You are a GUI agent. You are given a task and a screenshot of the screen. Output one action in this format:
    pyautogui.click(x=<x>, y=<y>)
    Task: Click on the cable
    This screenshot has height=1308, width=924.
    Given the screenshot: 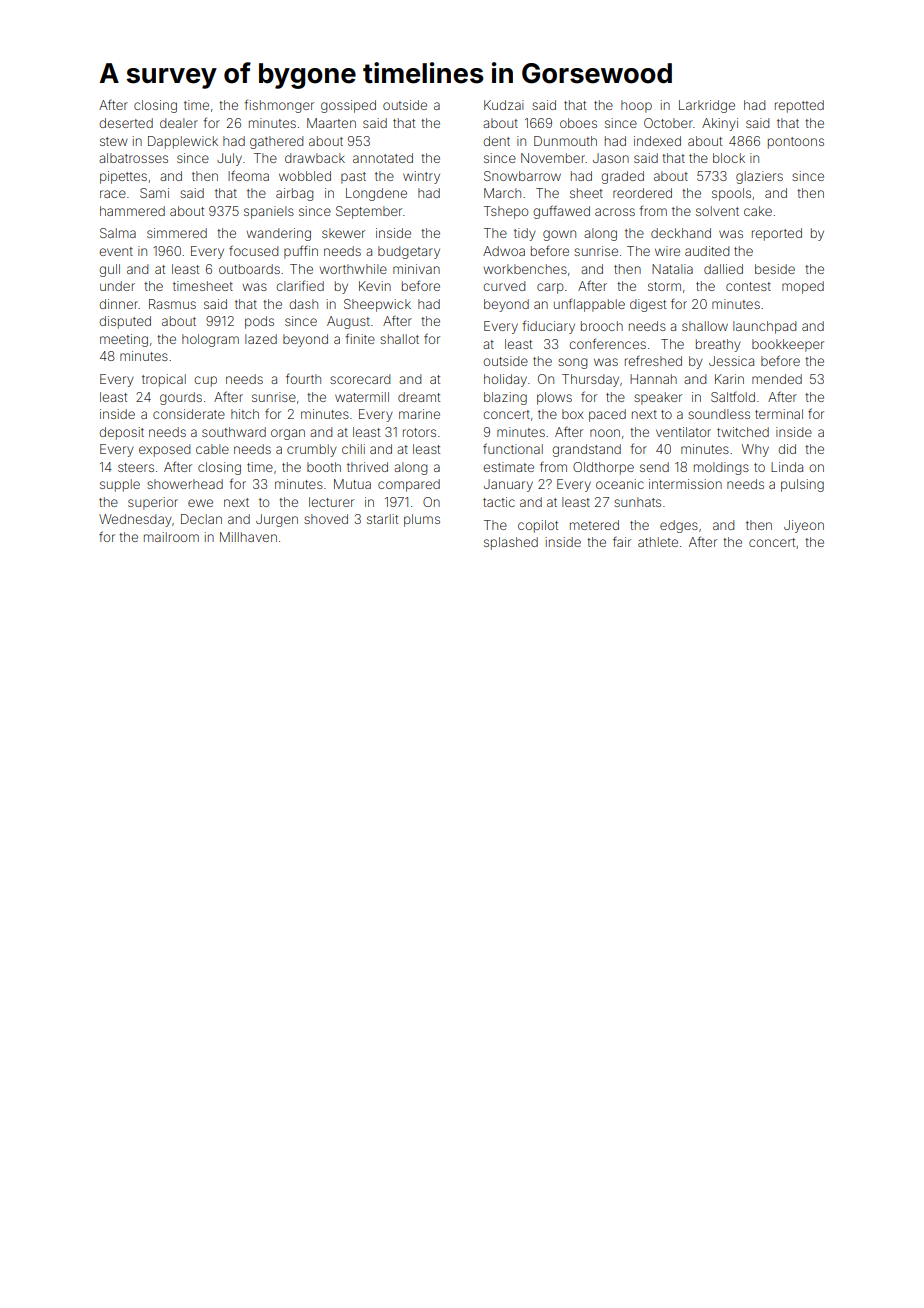 What is the action you would take?
    pyautogui.click(x=212, y=449)
